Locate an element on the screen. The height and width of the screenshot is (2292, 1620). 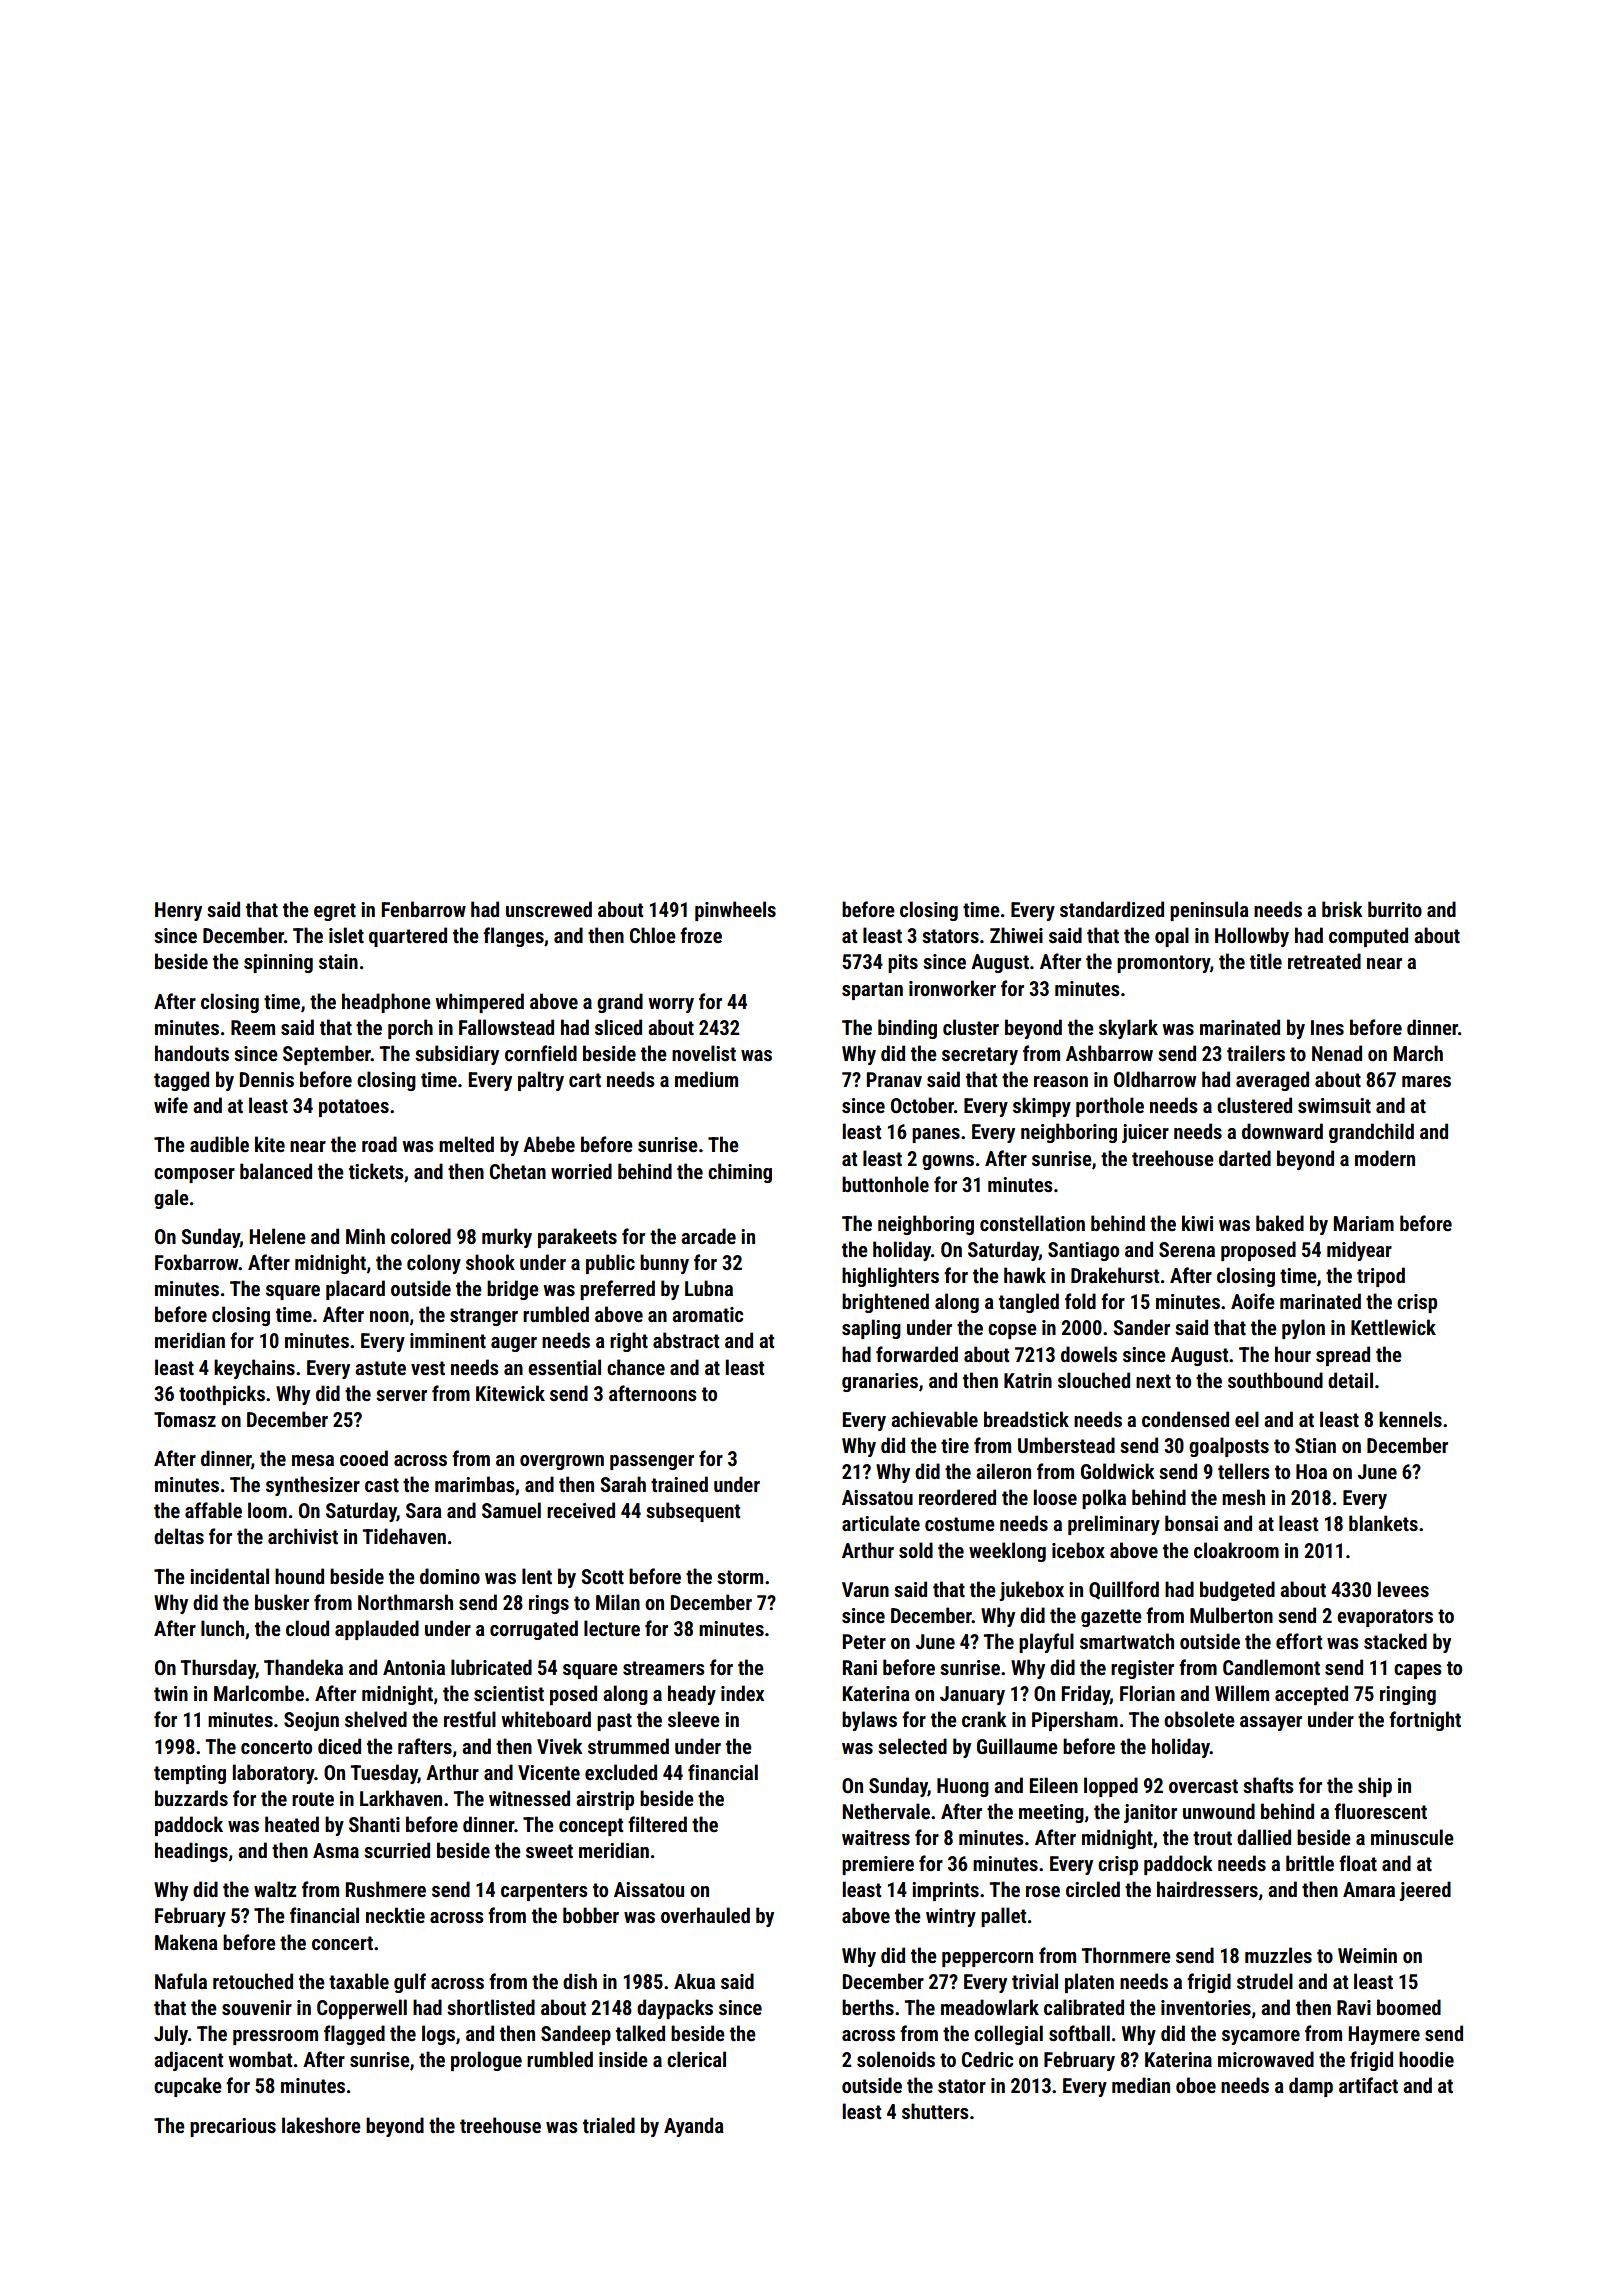
retreated is located at coordinates (1324, 961).
